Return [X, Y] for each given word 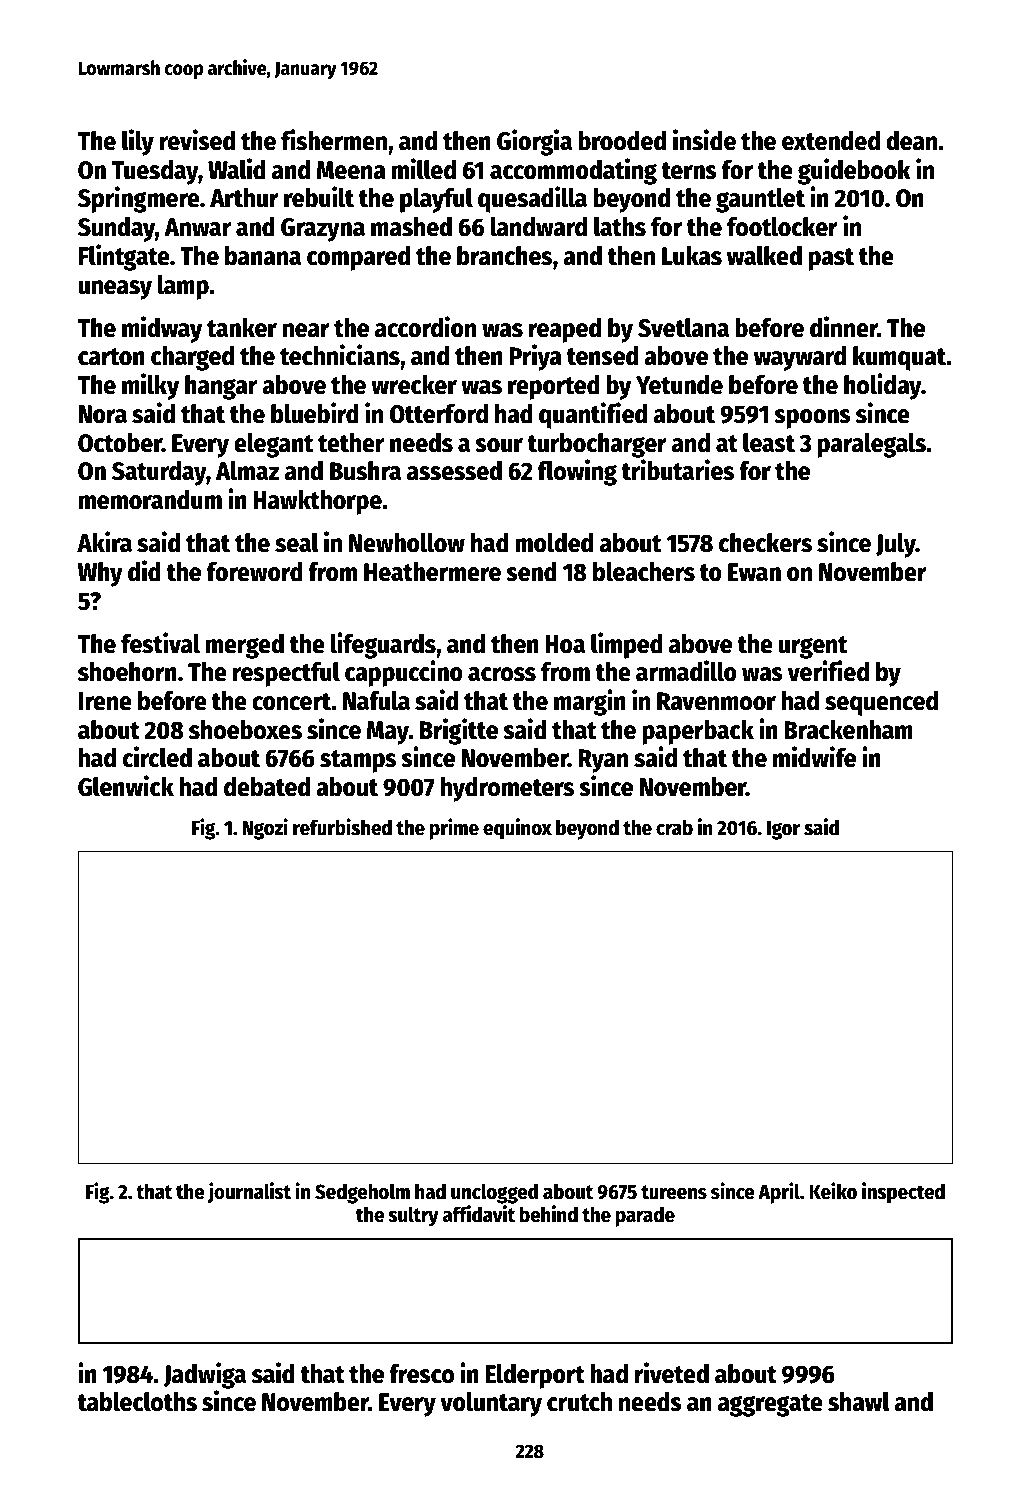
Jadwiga [205, 1375]
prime [454, 829]
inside [704, 140]
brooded [622, 141]
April [779, 1193]
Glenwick [126, 786]
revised [197, 140]
